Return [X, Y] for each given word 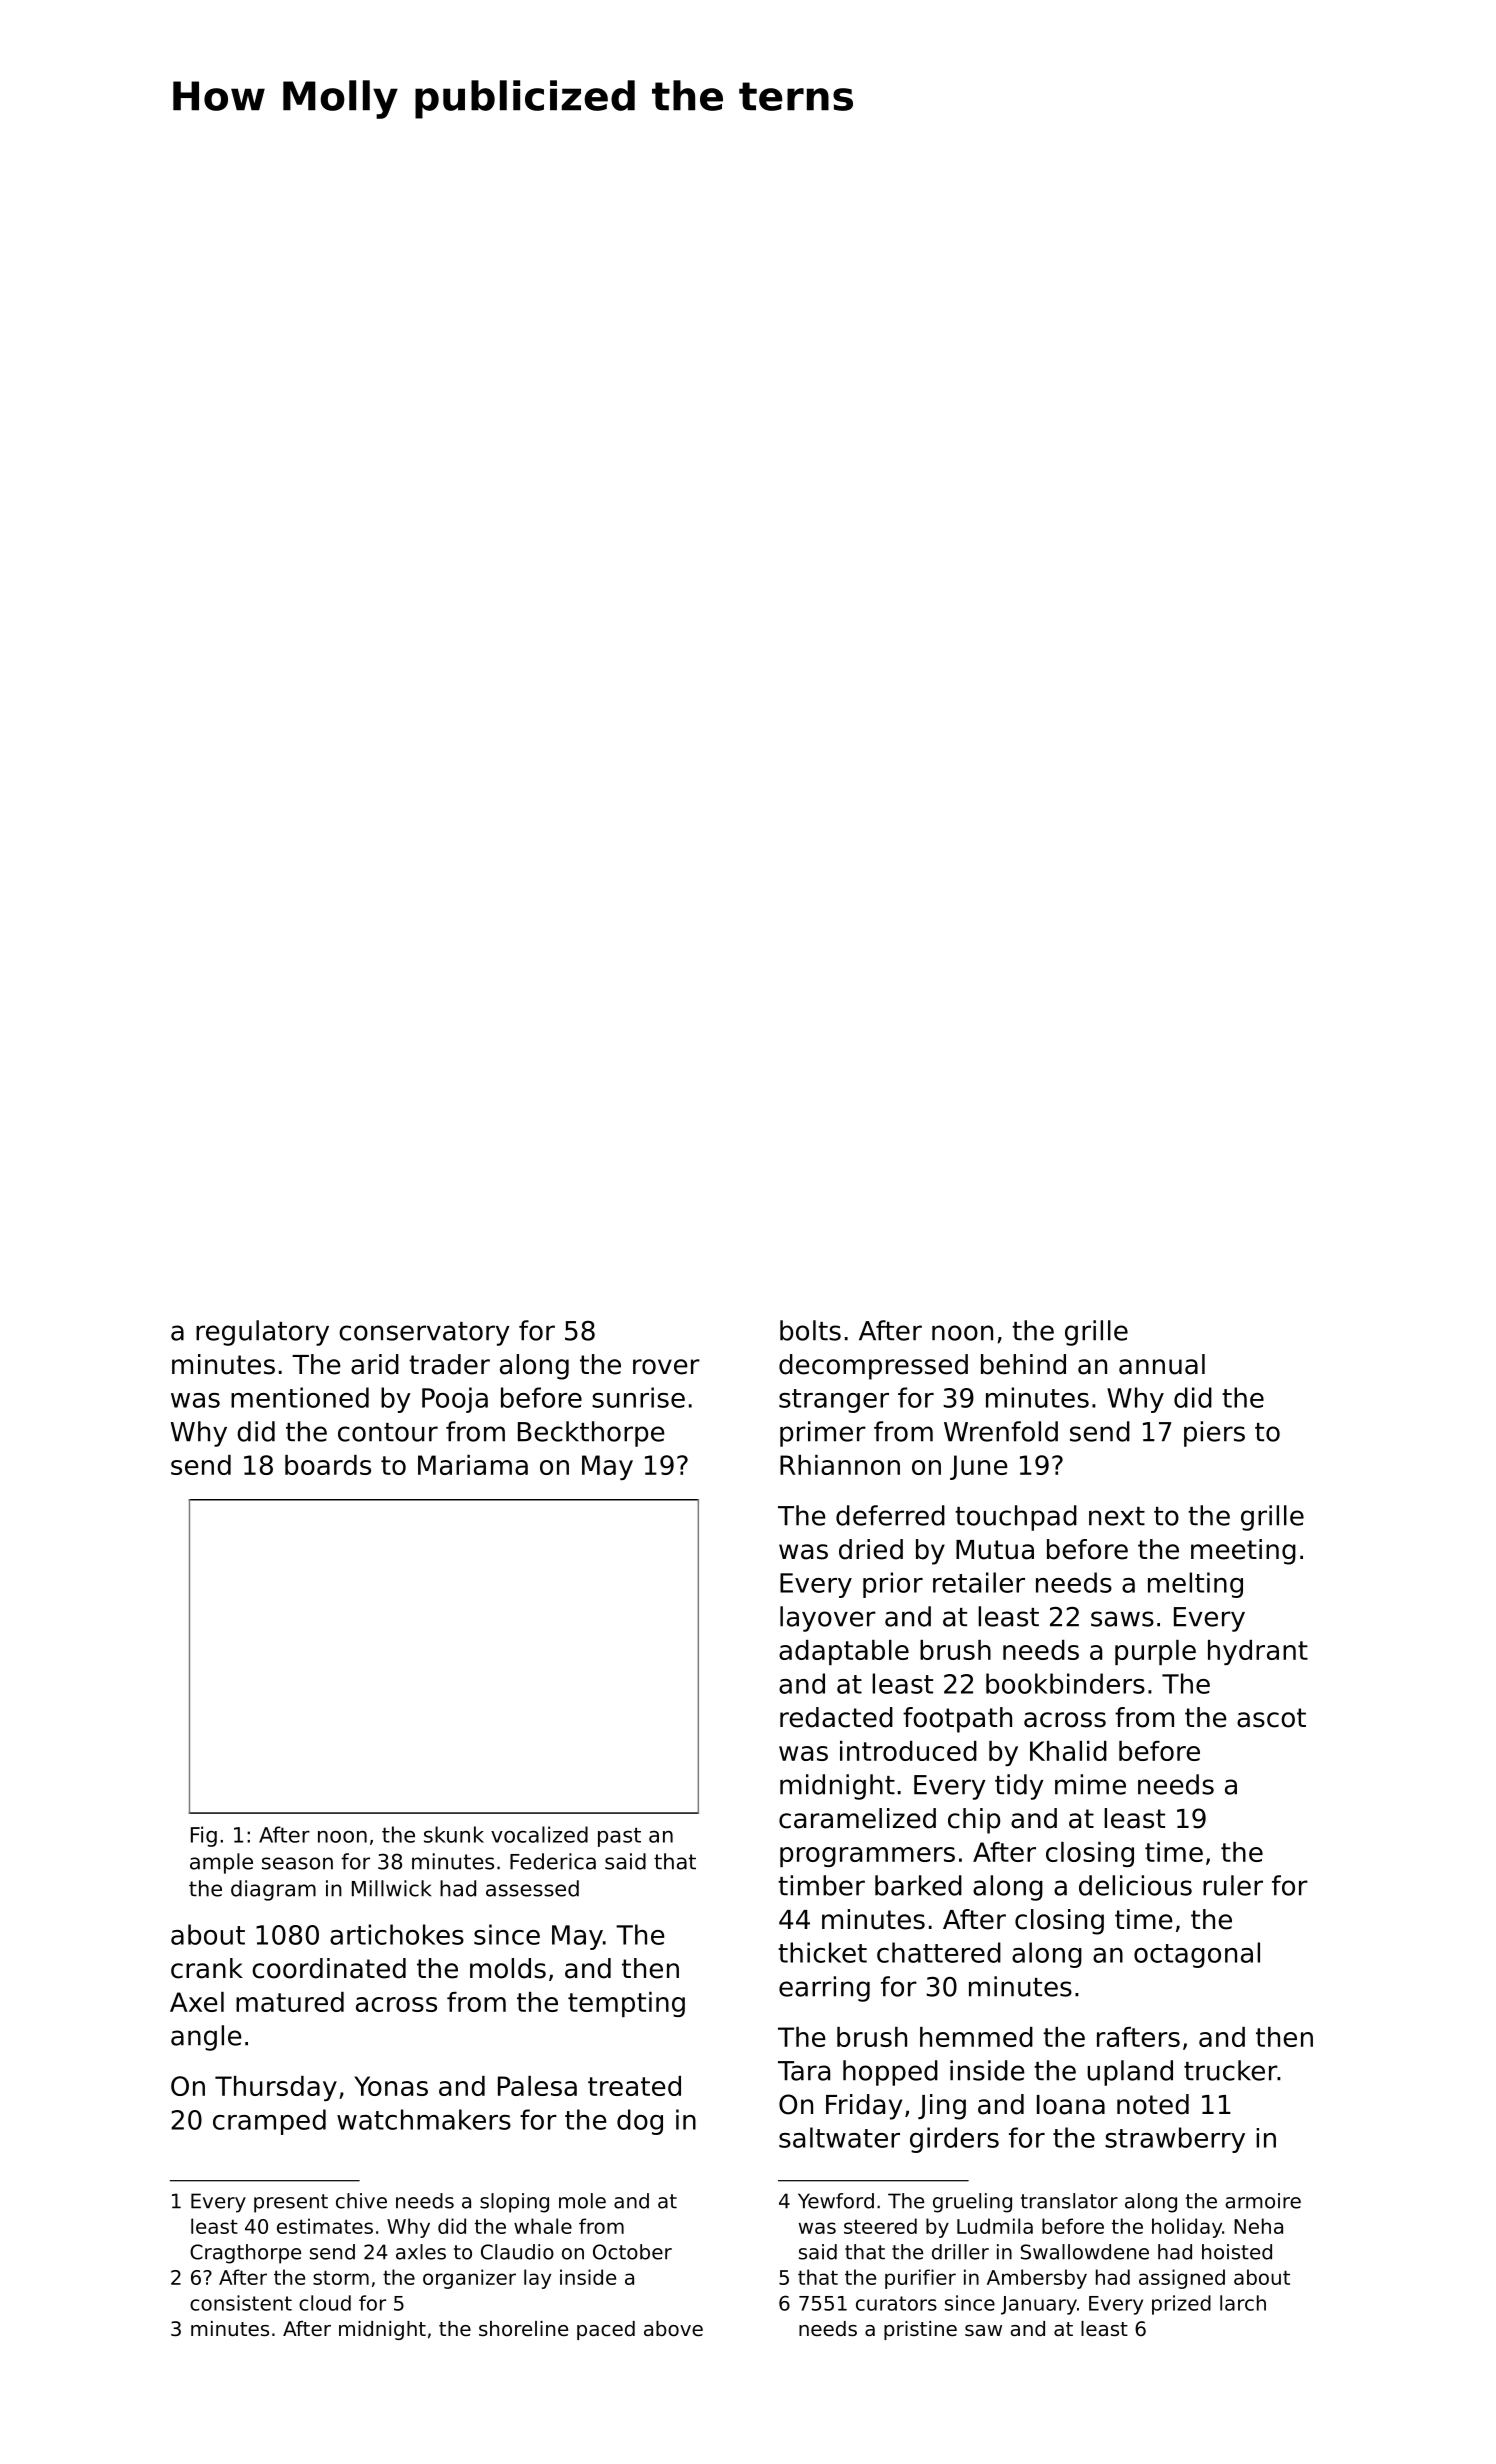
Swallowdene [1085, 2252]
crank [207, 1968]
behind [1023, 1364]
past [619, 1837]
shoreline [523, 2329]
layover [828, 1619]
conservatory [424, 1334]
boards [328, 1465]
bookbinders [1065, 1683]
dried [871, 1549]
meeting [1243, 1552]
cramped [269, 2122]
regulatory [262, 1333]
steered [880, 2226]
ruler [1233, 1885]
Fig [204, 1836]
